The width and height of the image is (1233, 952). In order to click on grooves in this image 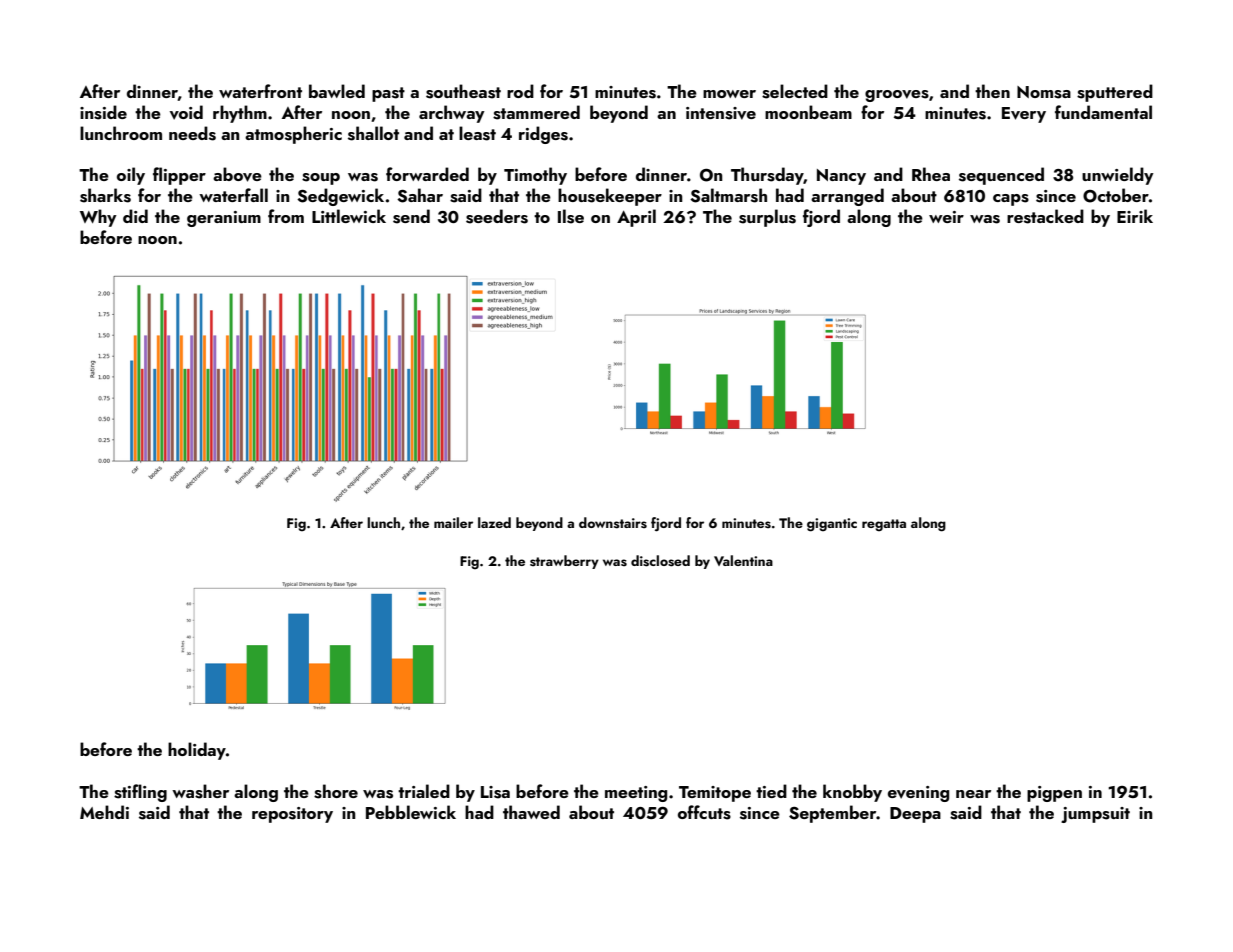, I will do `click(897, 96)`.
